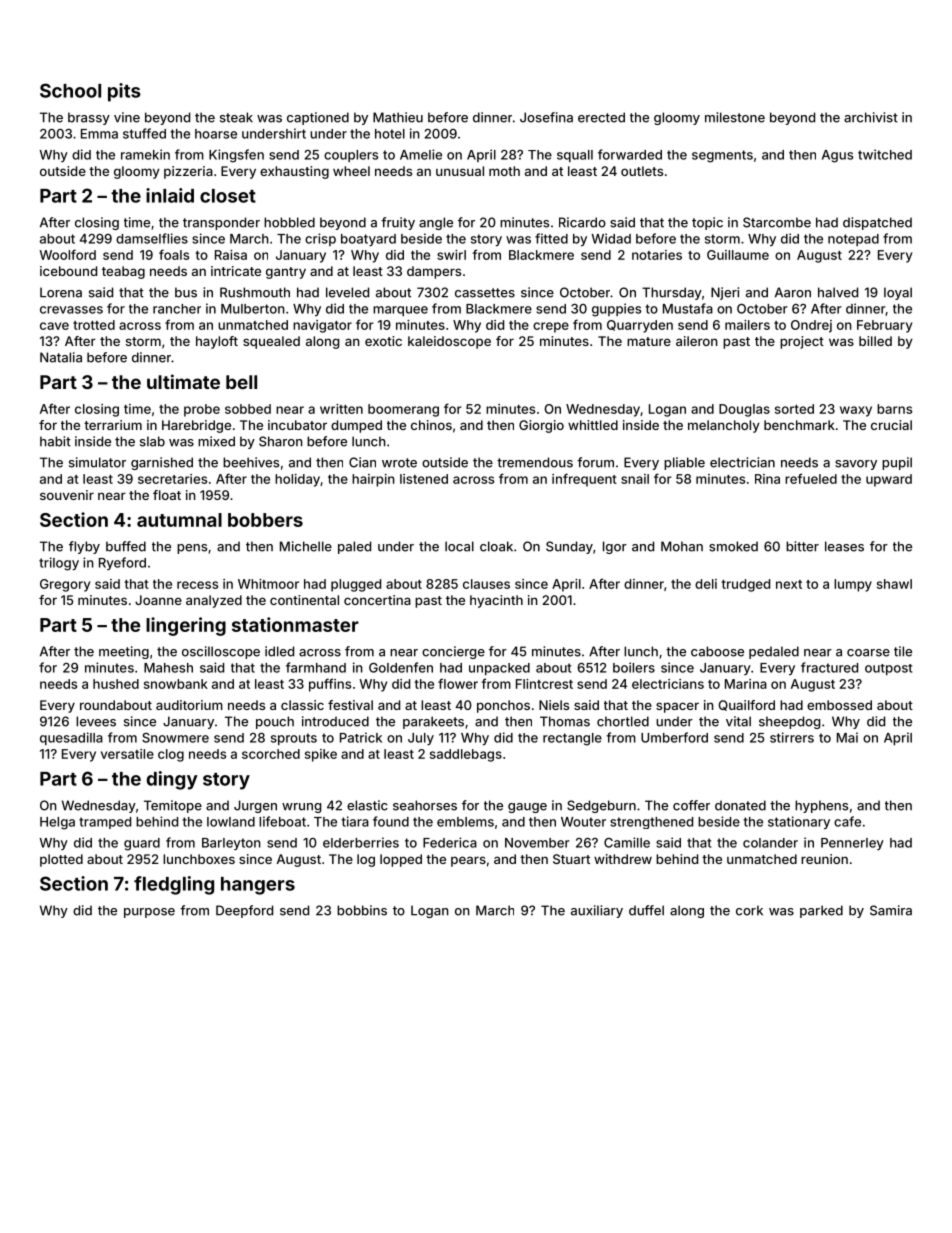 This screenshot has height=1233, width=952. I want to click on cassettes, so click(485, 293).
